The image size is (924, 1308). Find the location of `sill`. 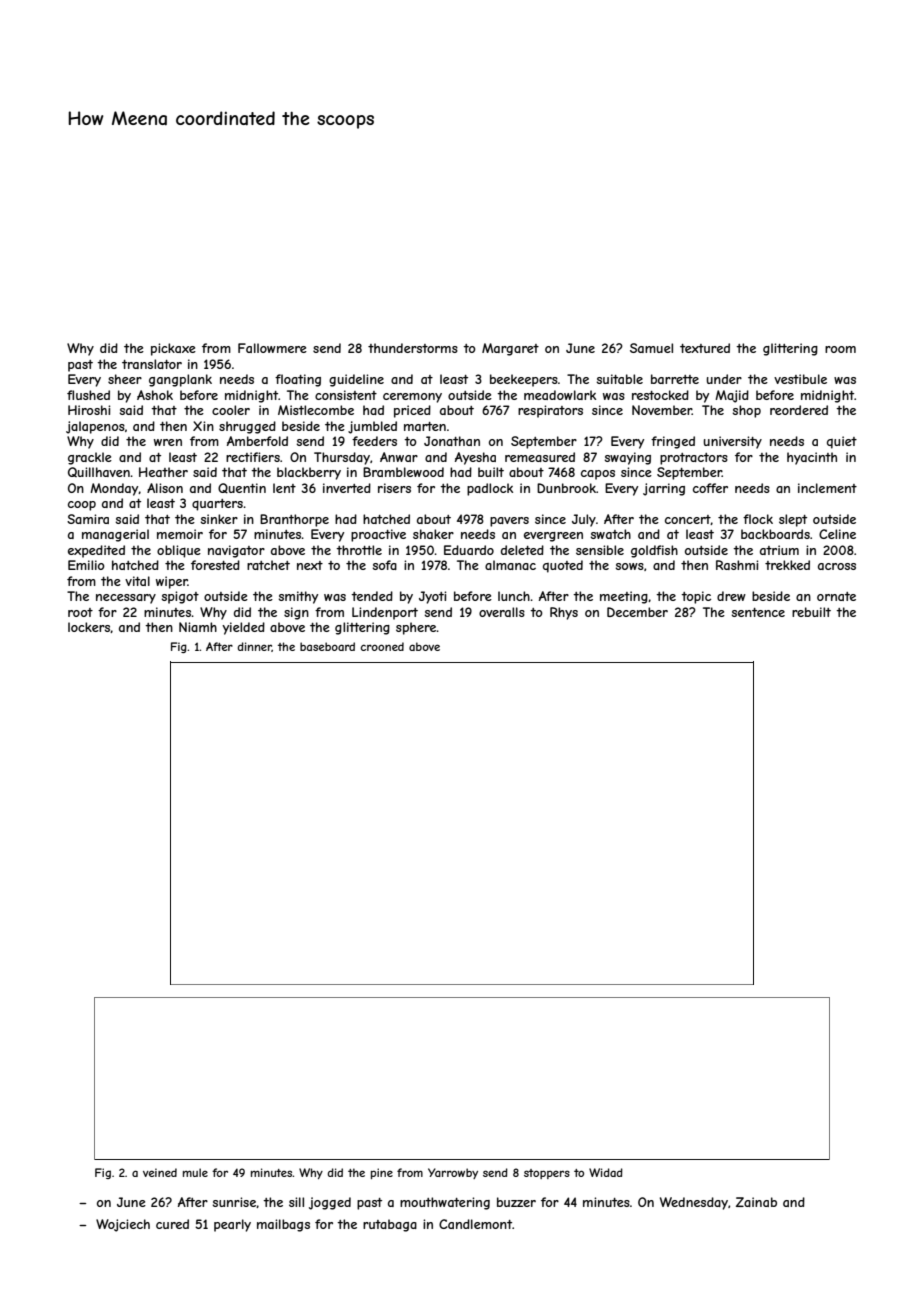

sill is located at coordinates (296, 1202).
